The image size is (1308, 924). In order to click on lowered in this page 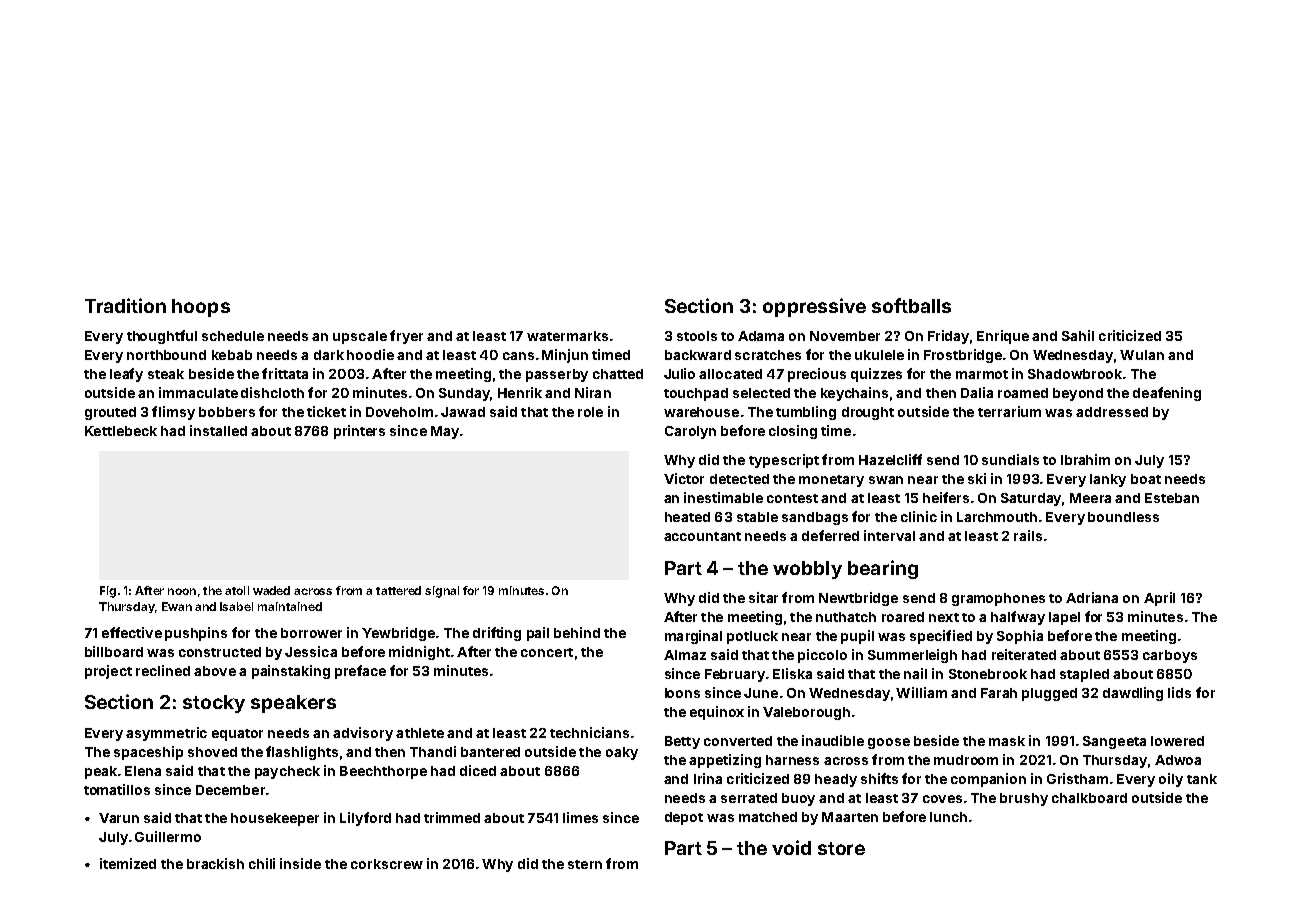, I will do `click(1177, 741)`.
